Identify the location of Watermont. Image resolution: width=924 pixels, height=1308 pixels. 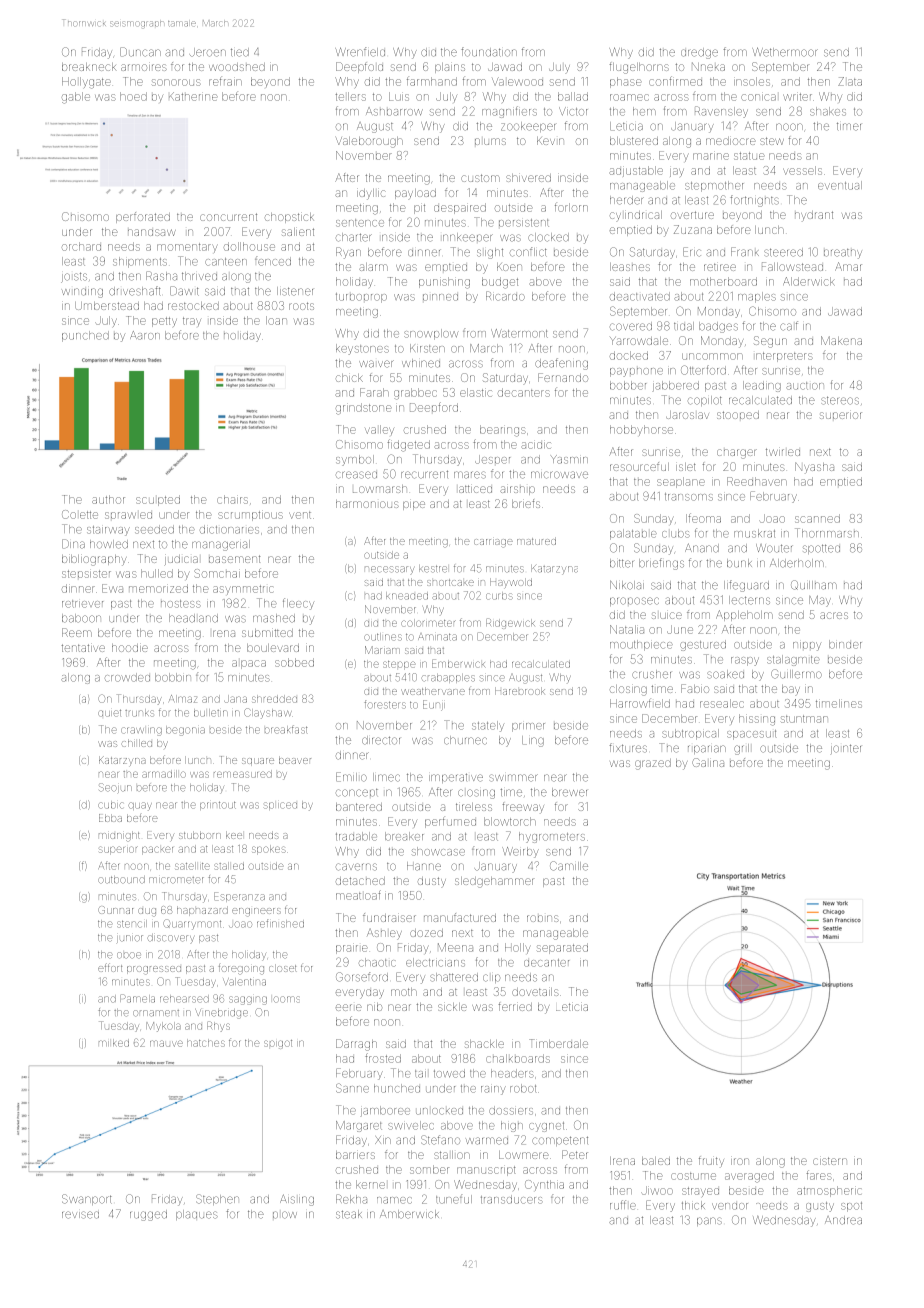
(519, 333).
